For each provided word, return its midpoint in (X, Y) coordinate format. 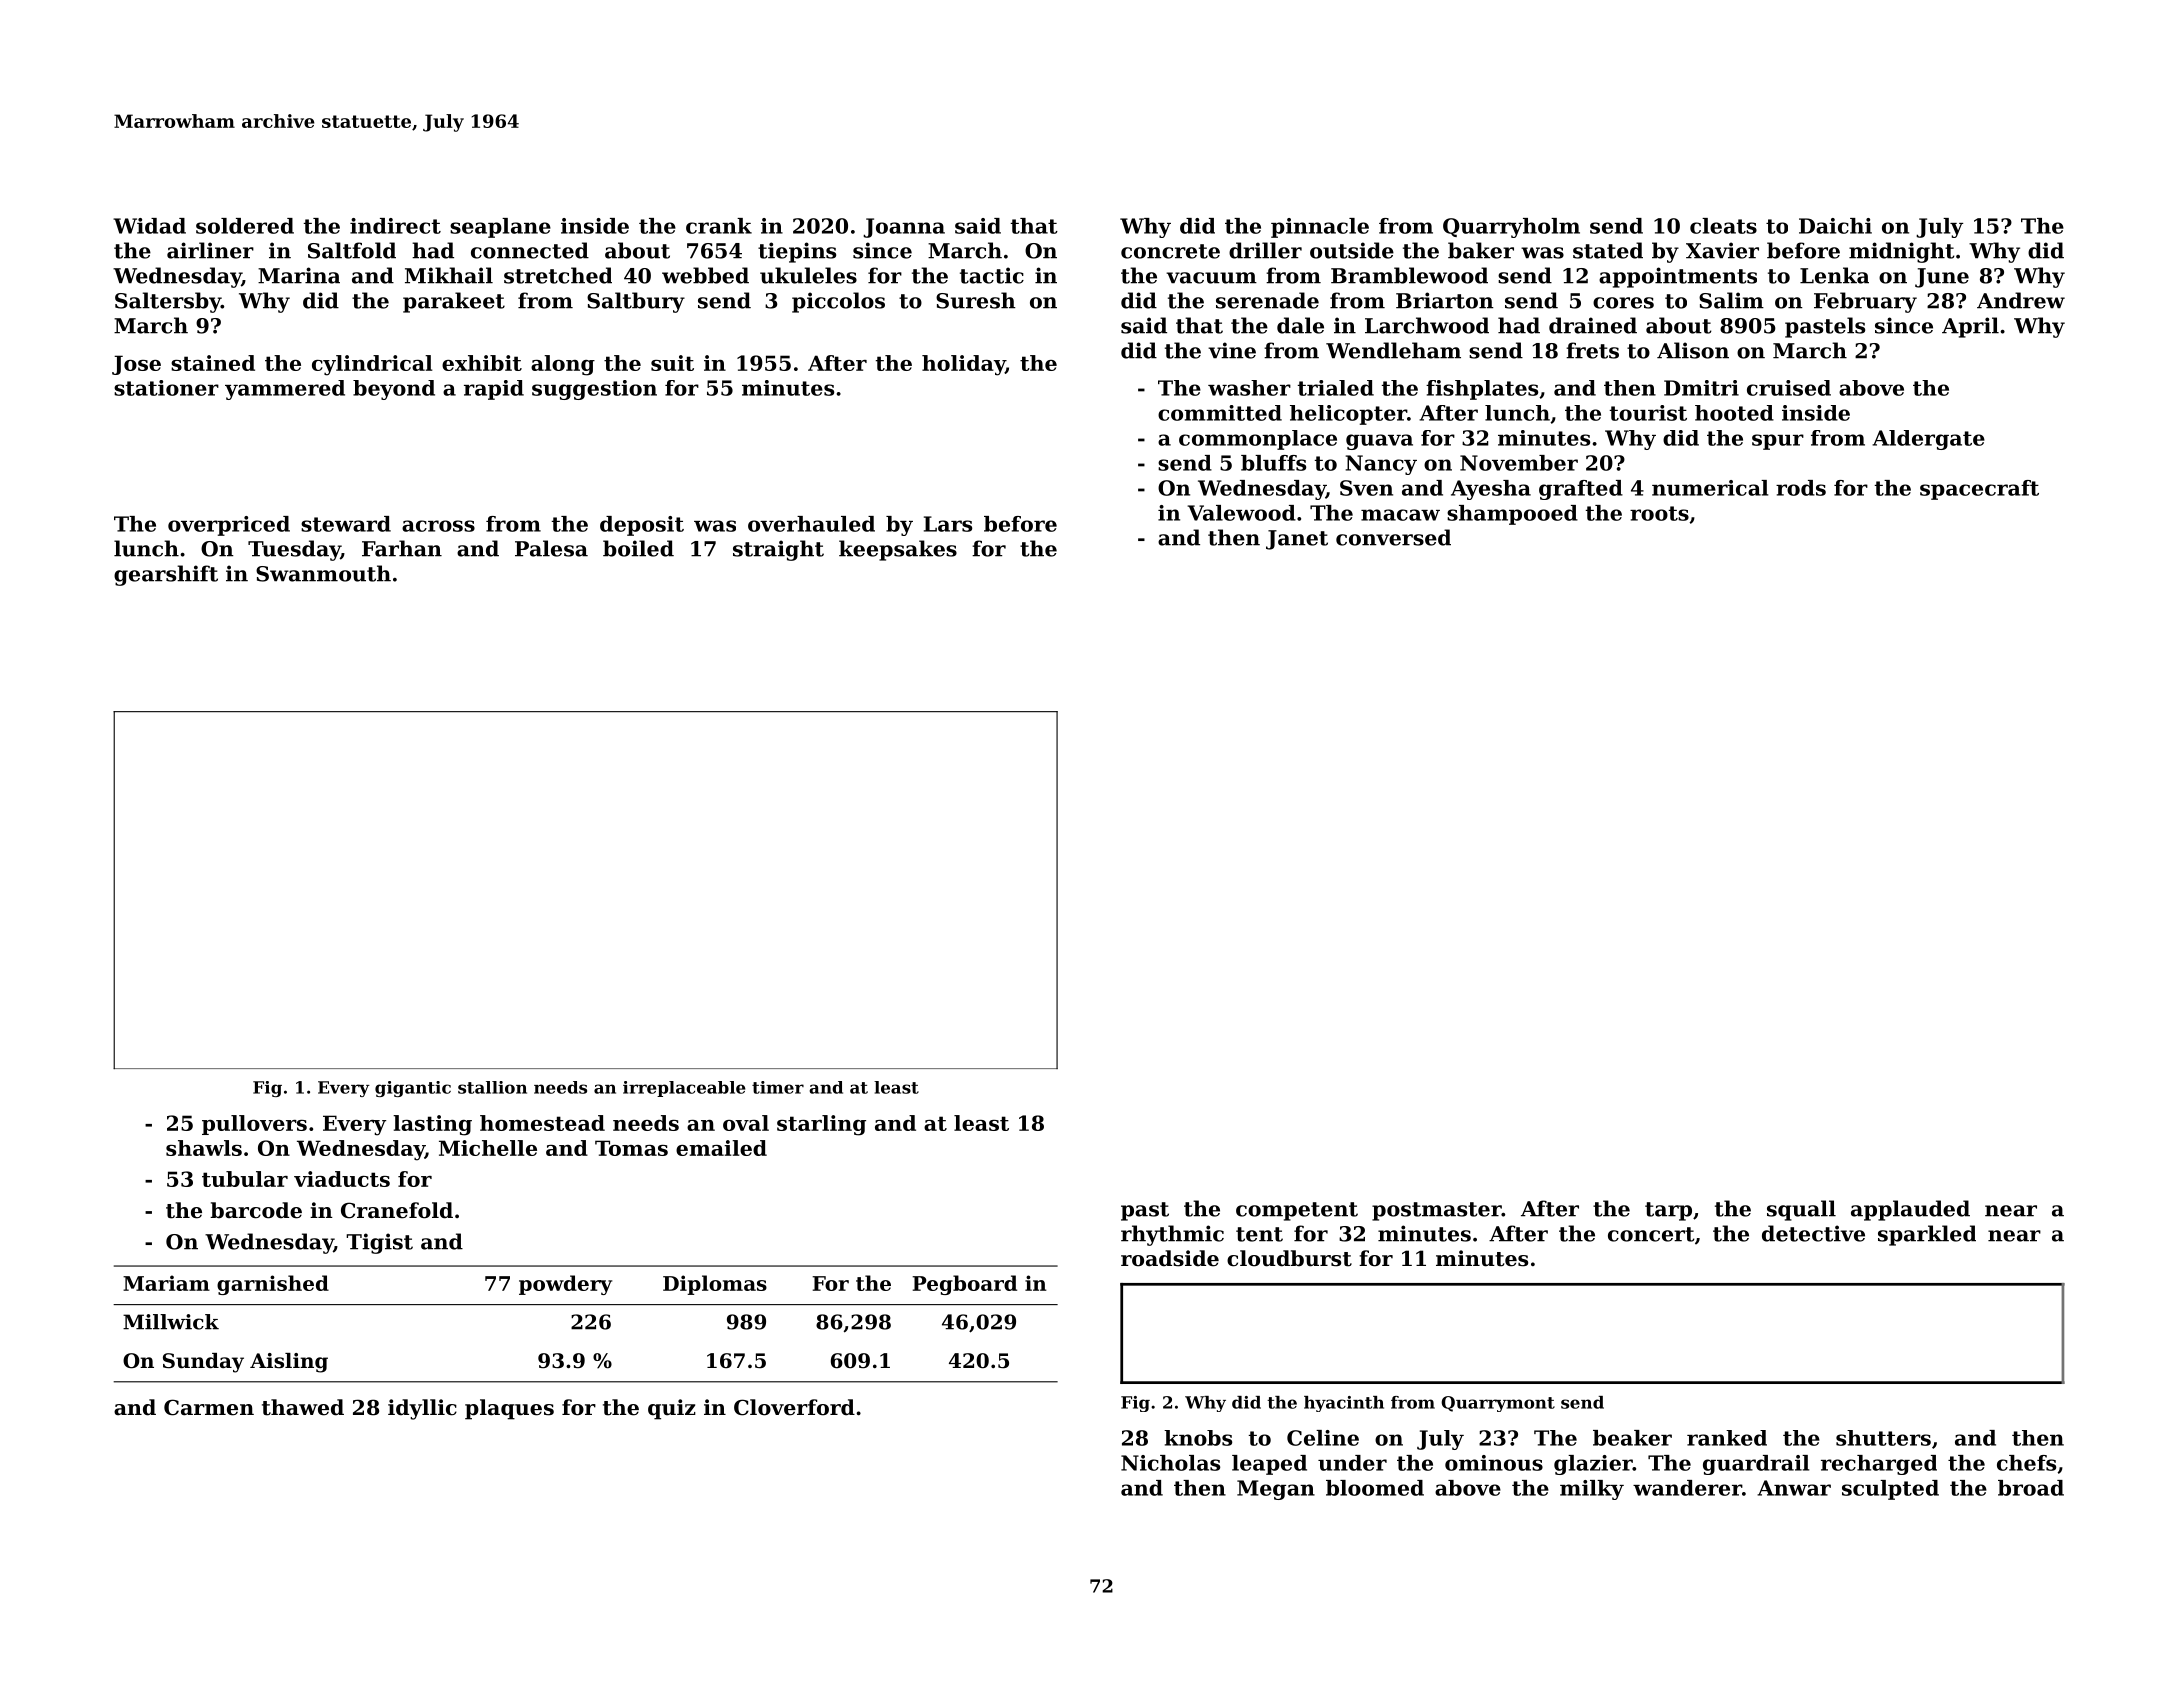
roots (1659, 513)
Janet (1297, 540)
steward (346, 524)
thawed (303, 1407)
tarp (1668, 1211)
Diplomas (715, 1285)
